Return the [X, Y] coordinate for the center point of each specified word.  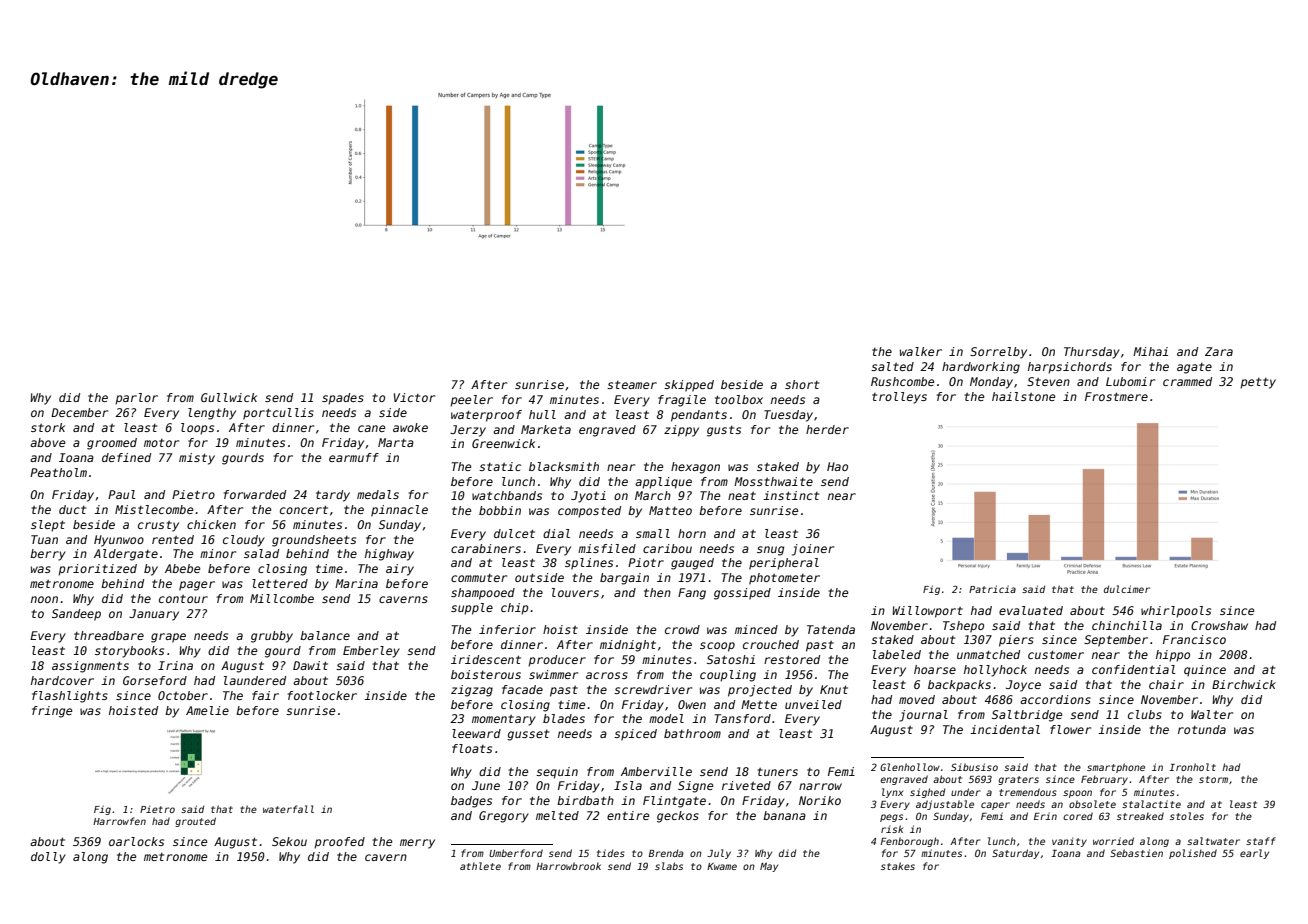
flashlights [70, 697]
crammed [1187, 381]
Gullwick [229, 397]
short [802, 384]
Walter [1212, 714]
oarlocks [136, 841]
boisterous [486, 674]
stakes [898, 866]
